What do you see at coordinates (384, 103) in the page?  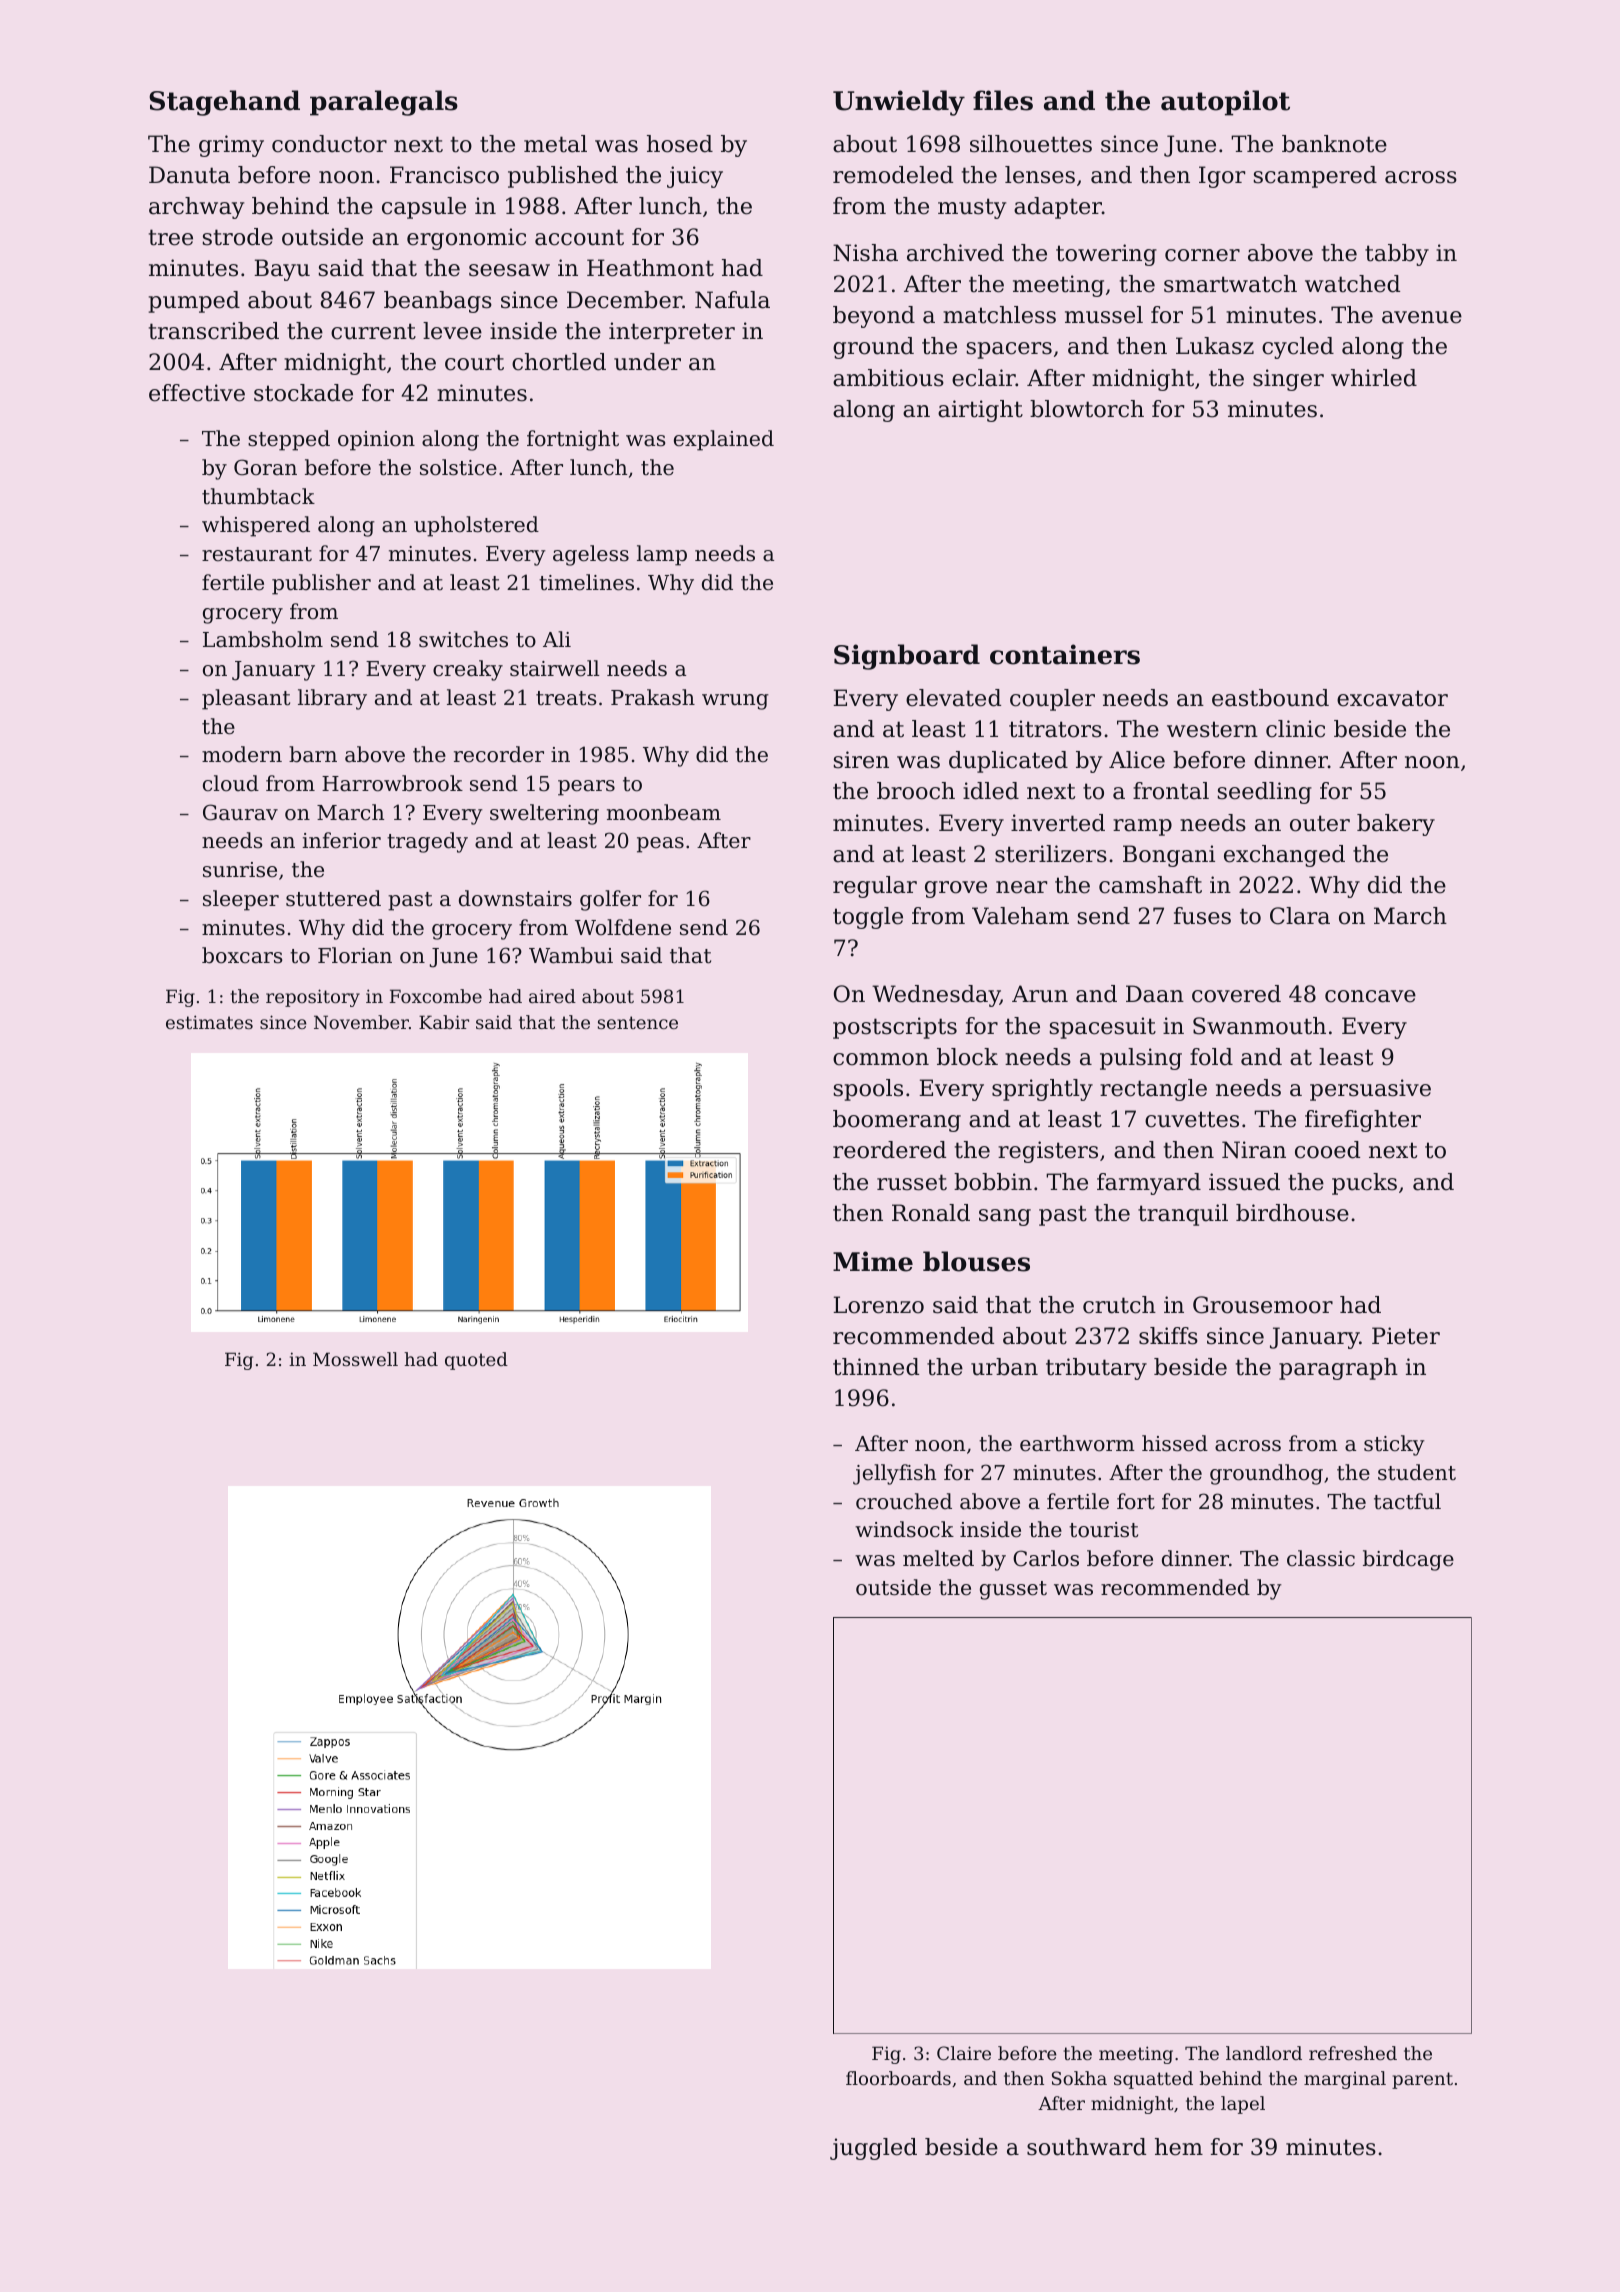 I see `paralegals` at bounding box center [384, 103].
